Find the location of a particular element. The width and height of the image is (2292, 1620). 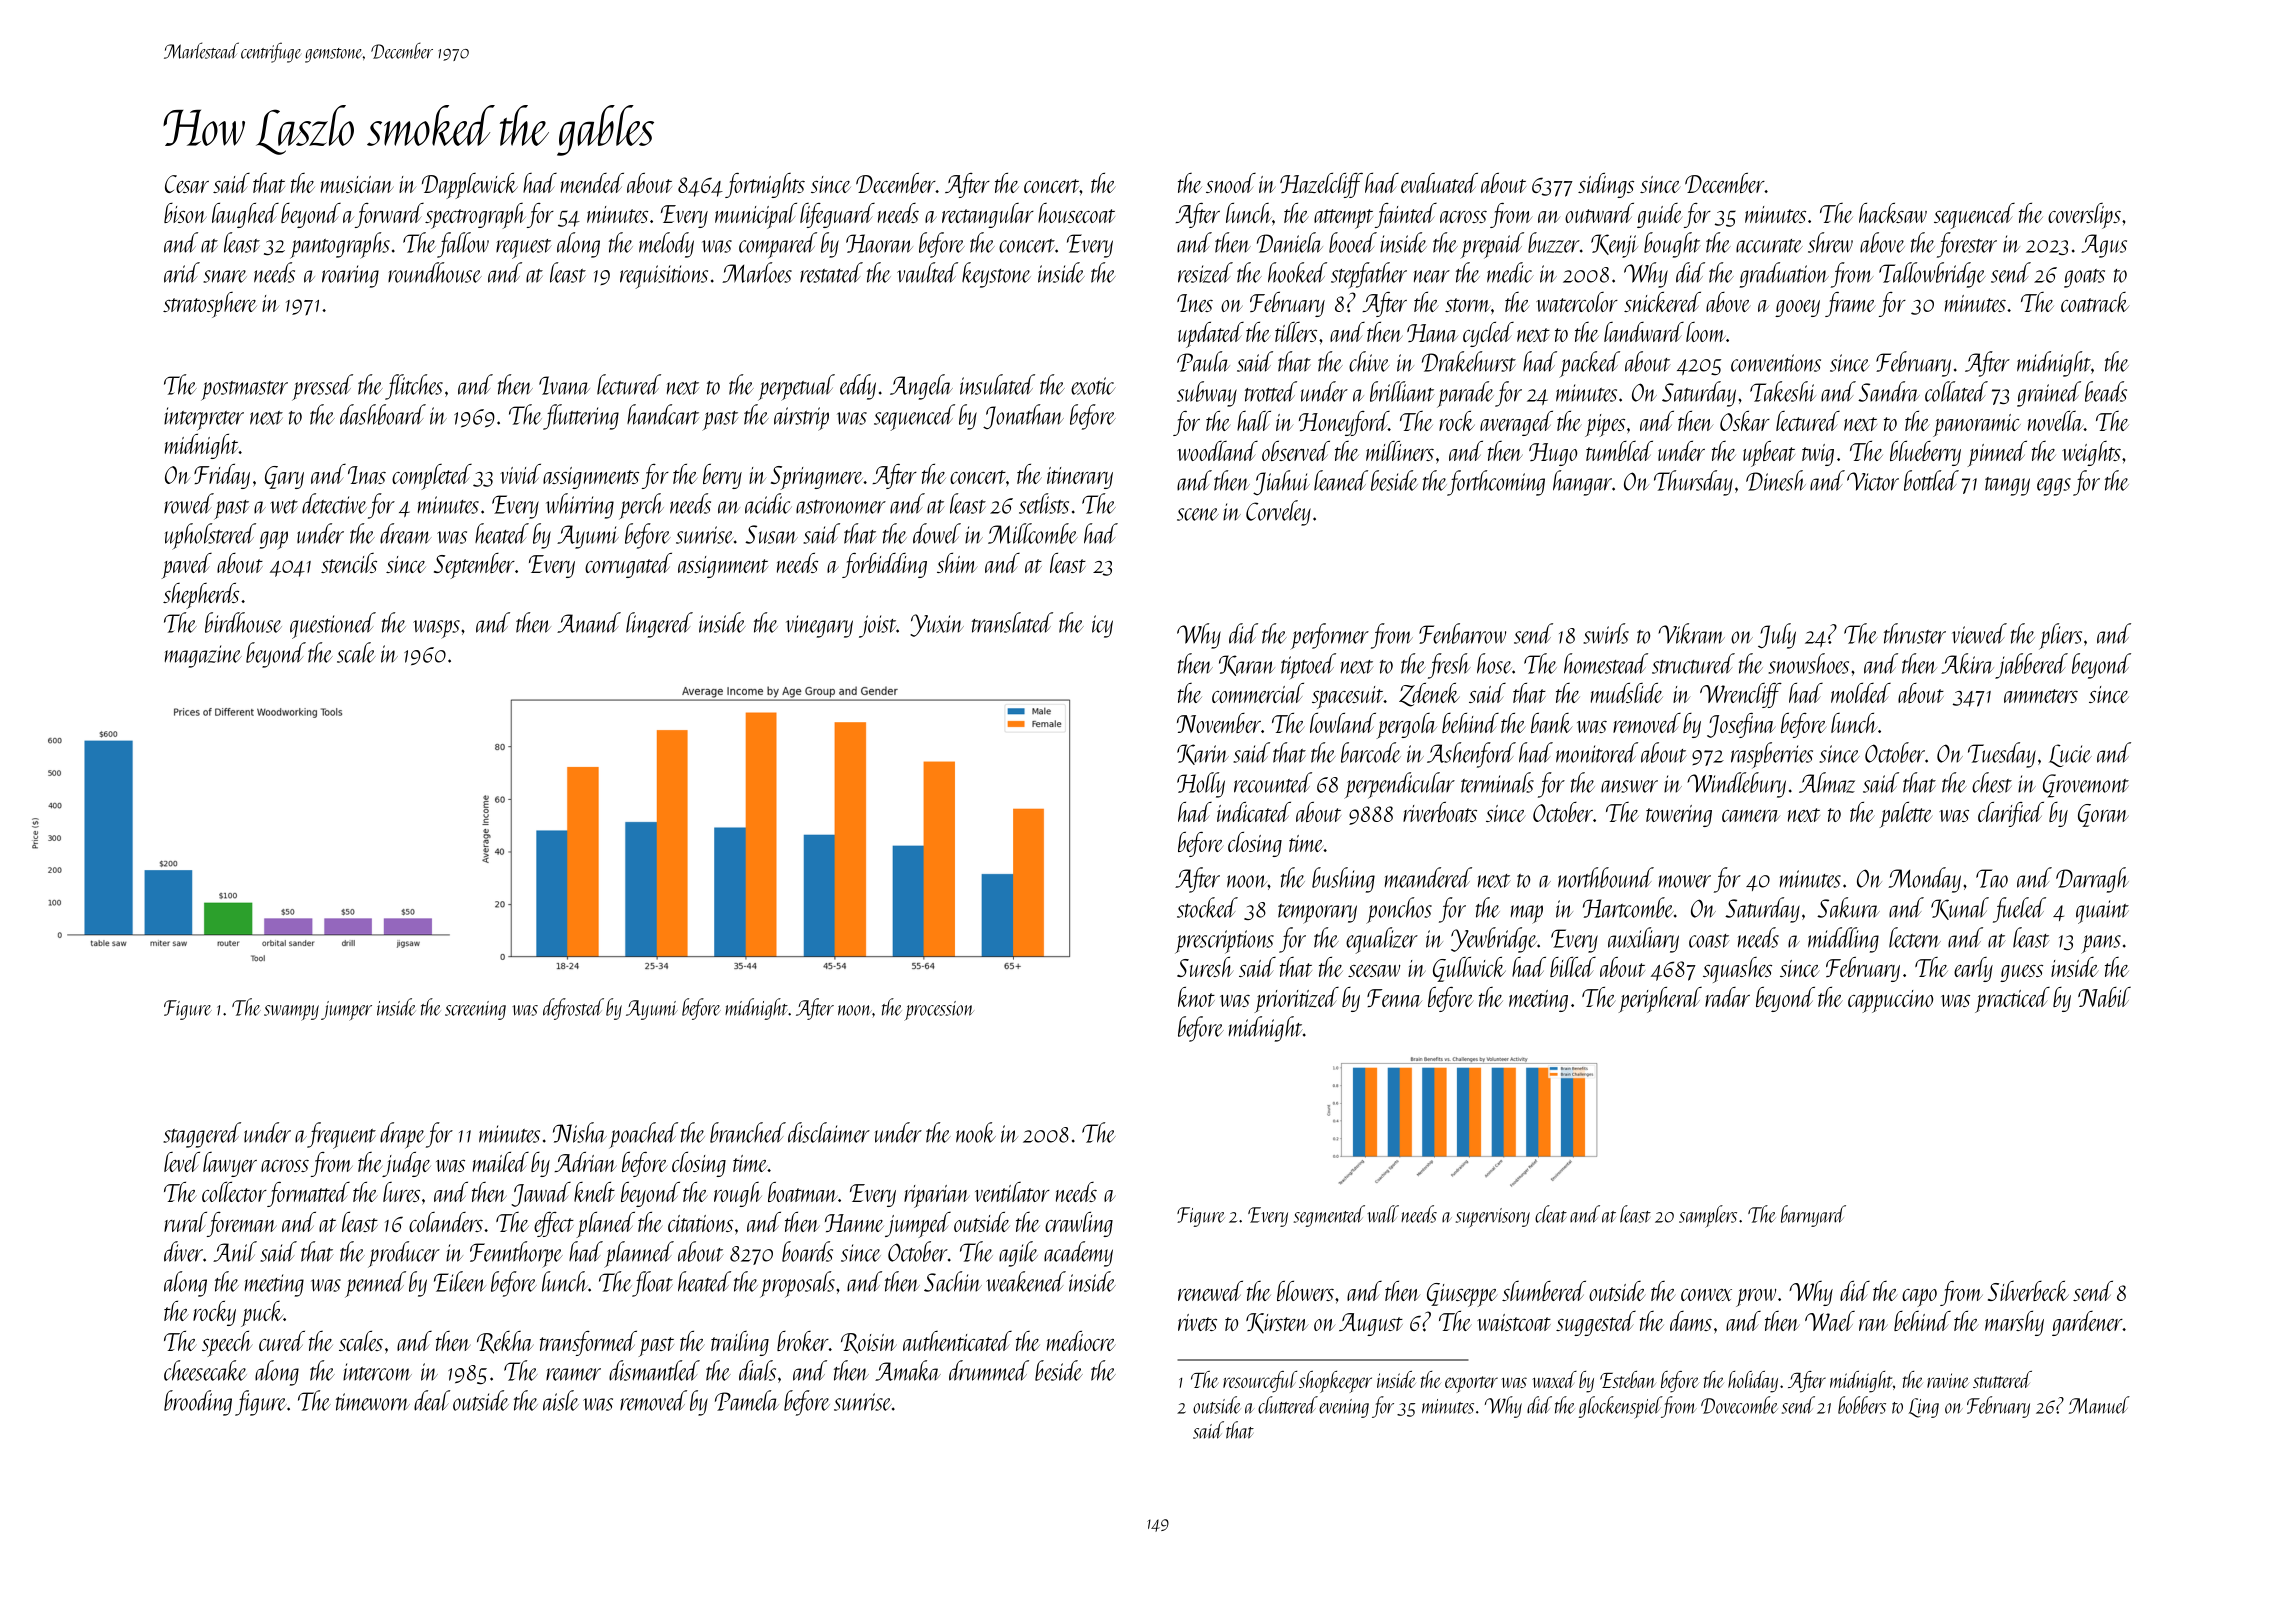

coverslips is located at coordinates (2084, 216).
